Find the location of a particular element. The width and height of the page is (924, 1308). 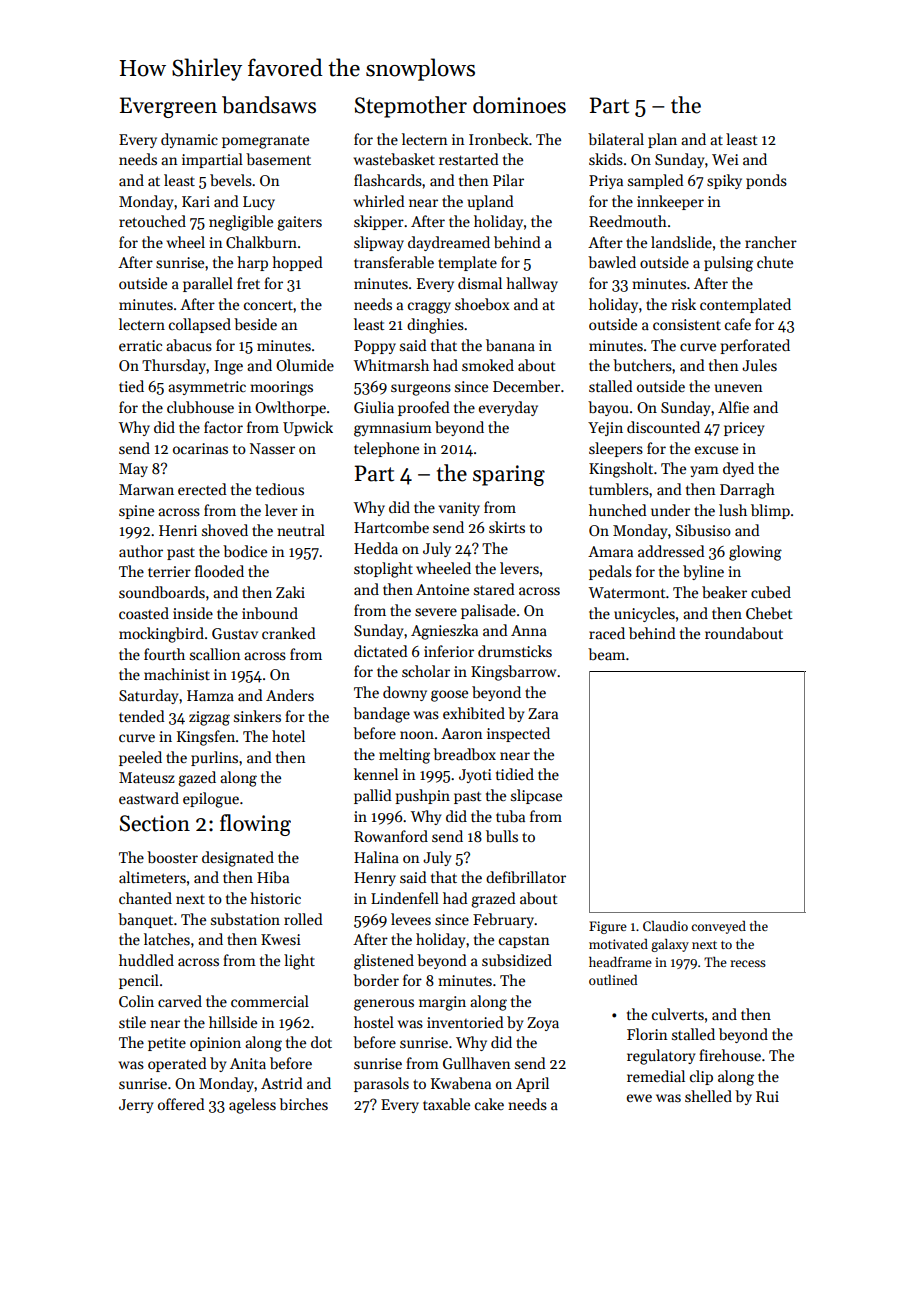

concert is located at coordinates (268, 305).
